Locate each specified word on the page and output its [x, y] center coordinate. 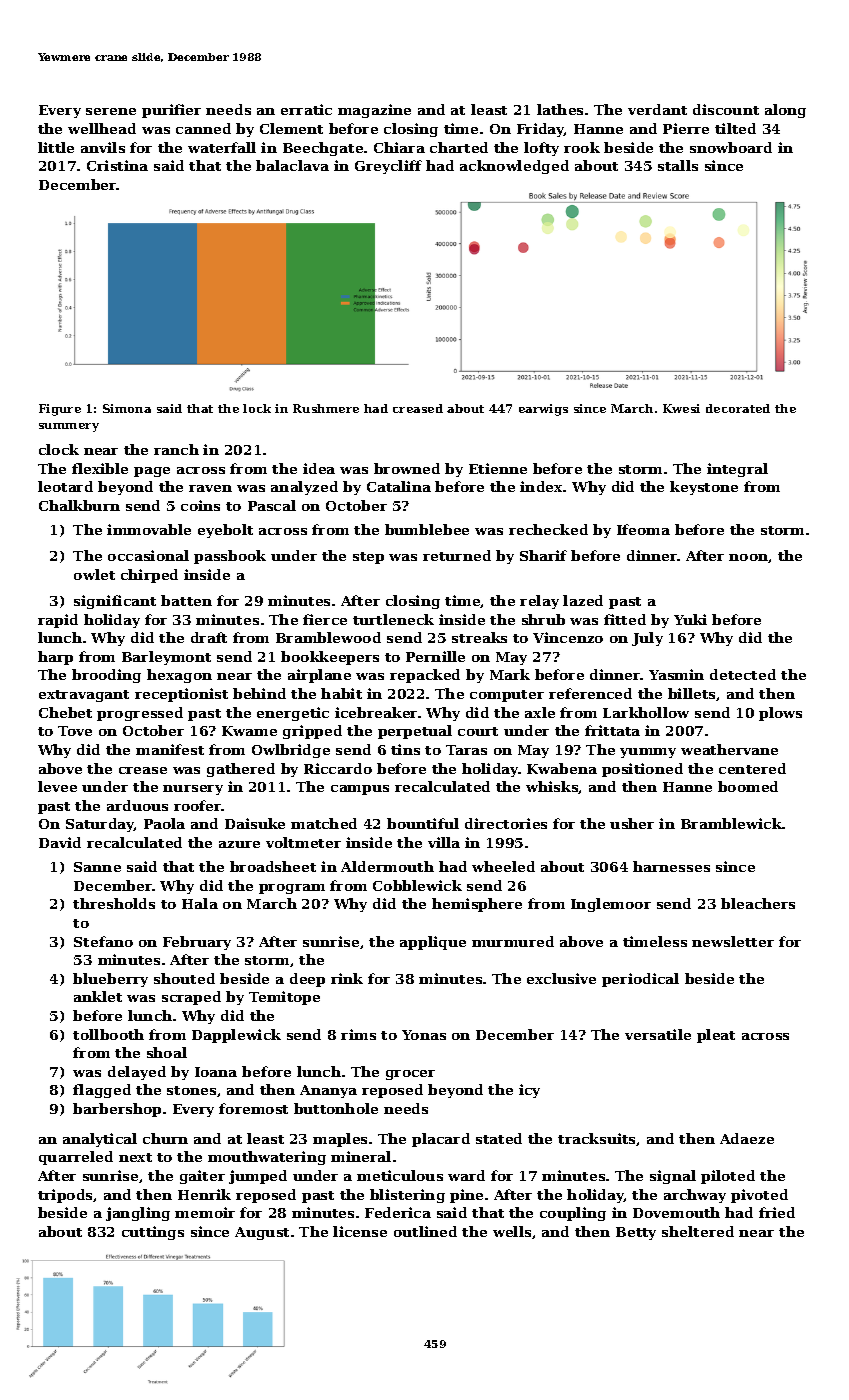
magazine [374, 111]
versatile [658, 1034]
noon [748, 557]
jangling [138, 1214]
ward [466, 1175]
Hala [200, 903]
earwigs [543, 410]
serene [111, 111]
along [785, 111]
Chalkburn [79, 505]
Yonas [424, 1035]
